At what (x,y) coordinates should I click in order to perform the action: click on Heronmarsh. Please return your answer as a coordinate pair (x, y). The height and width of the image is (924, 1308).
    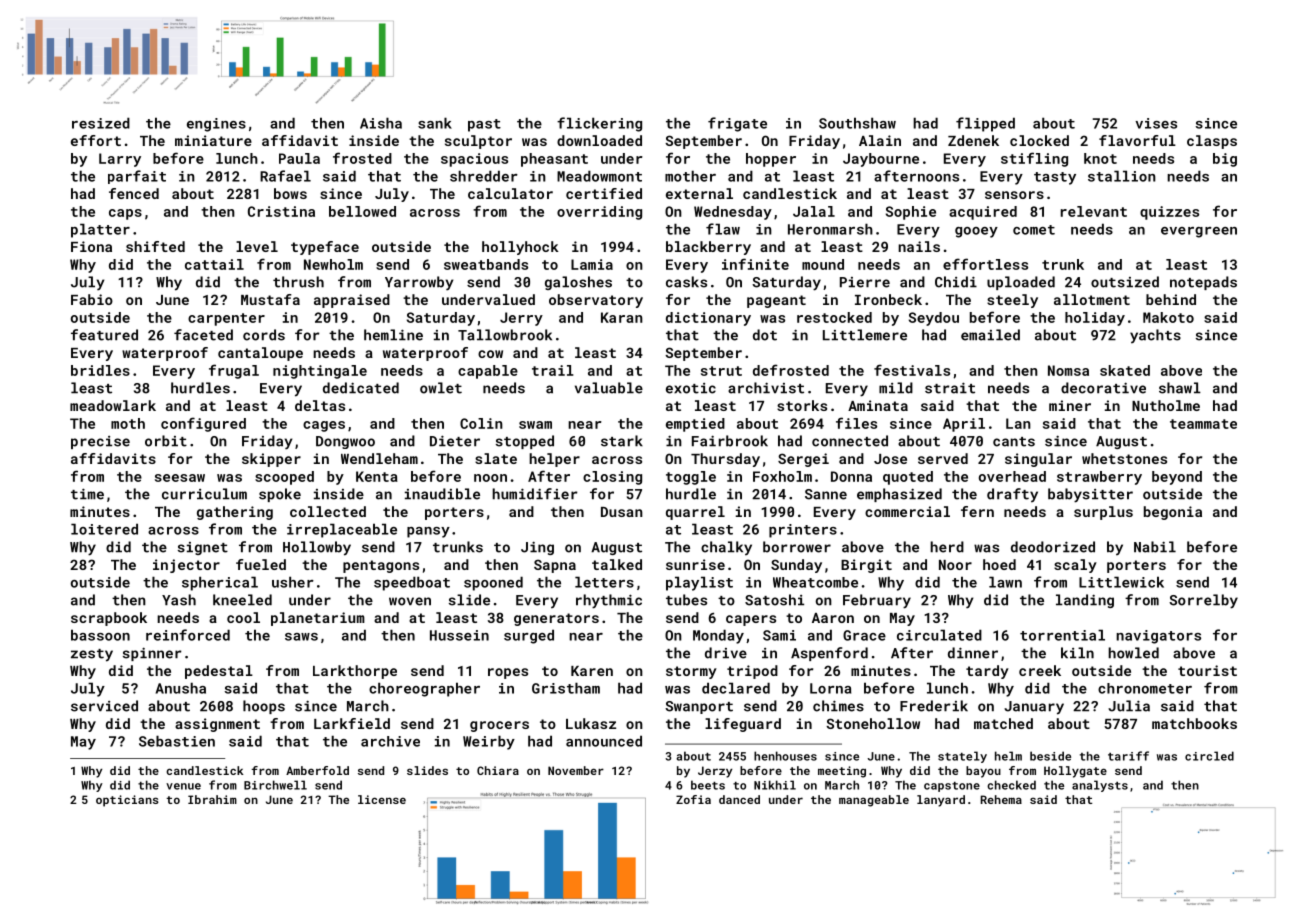
    Looking at the image, I should click on (830, 229).
